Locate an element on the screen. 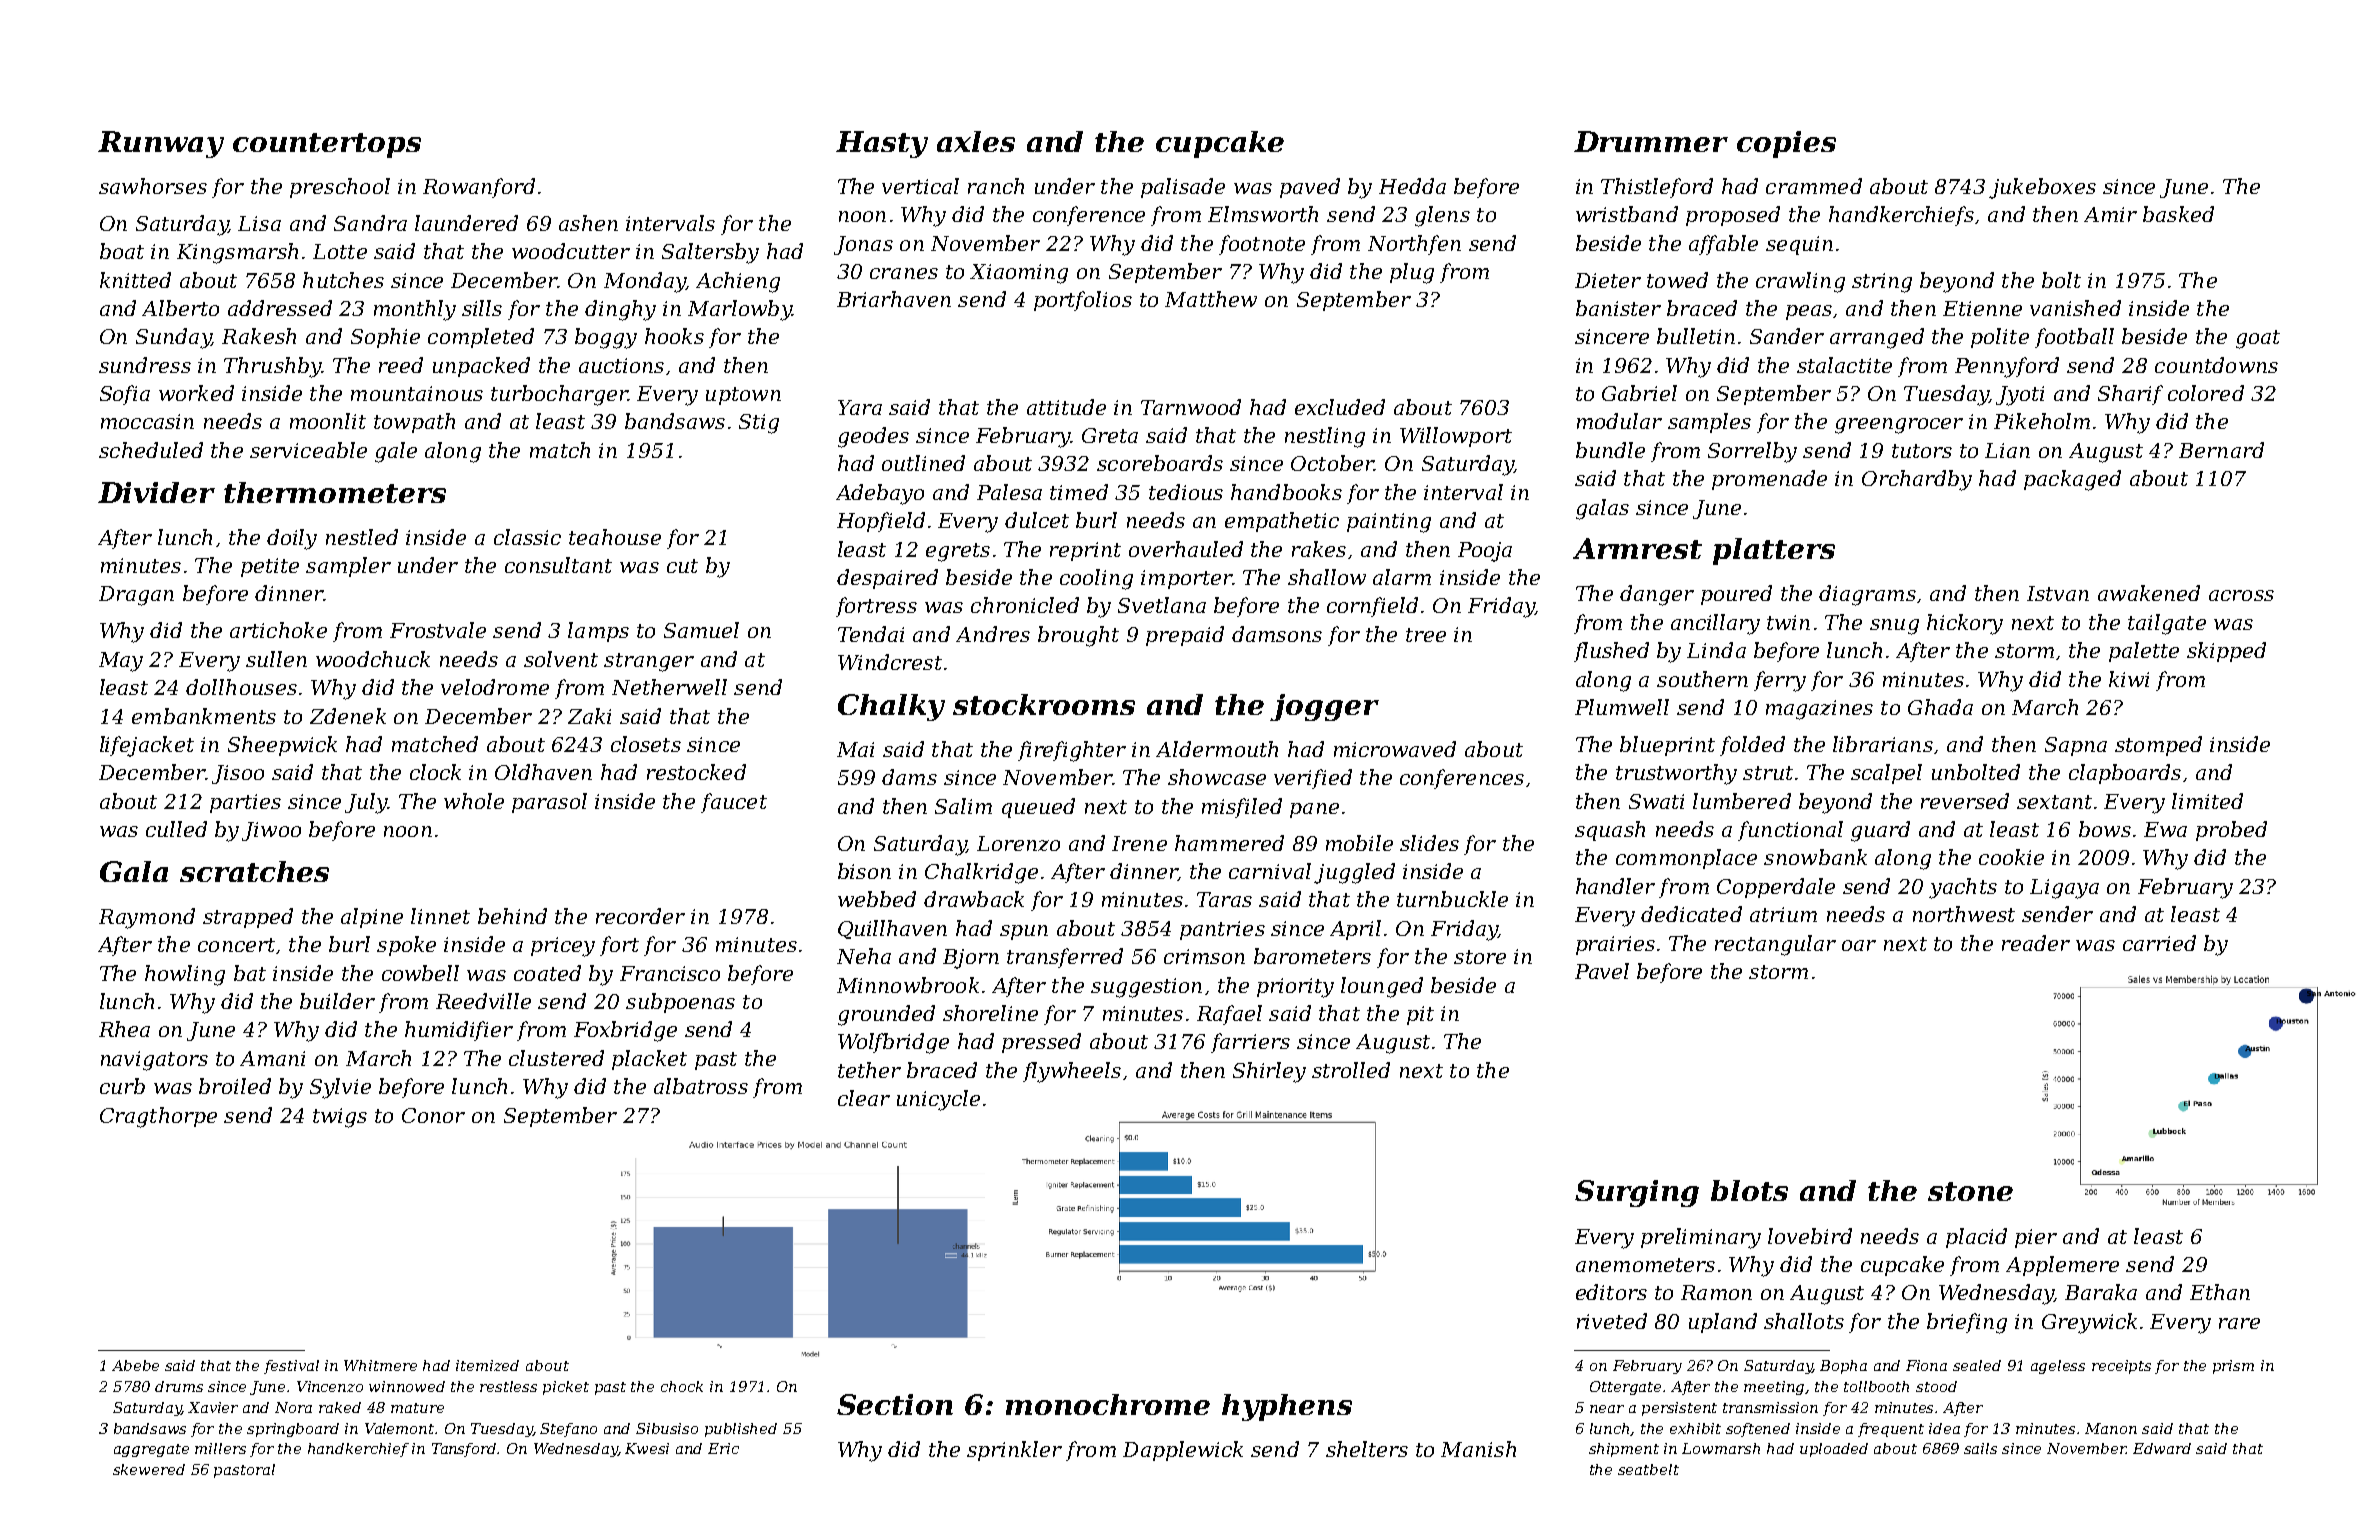 Image resolution: width=2380 pixels, height=1540 pixels. mobile is located at coordinates (1359, 843).
